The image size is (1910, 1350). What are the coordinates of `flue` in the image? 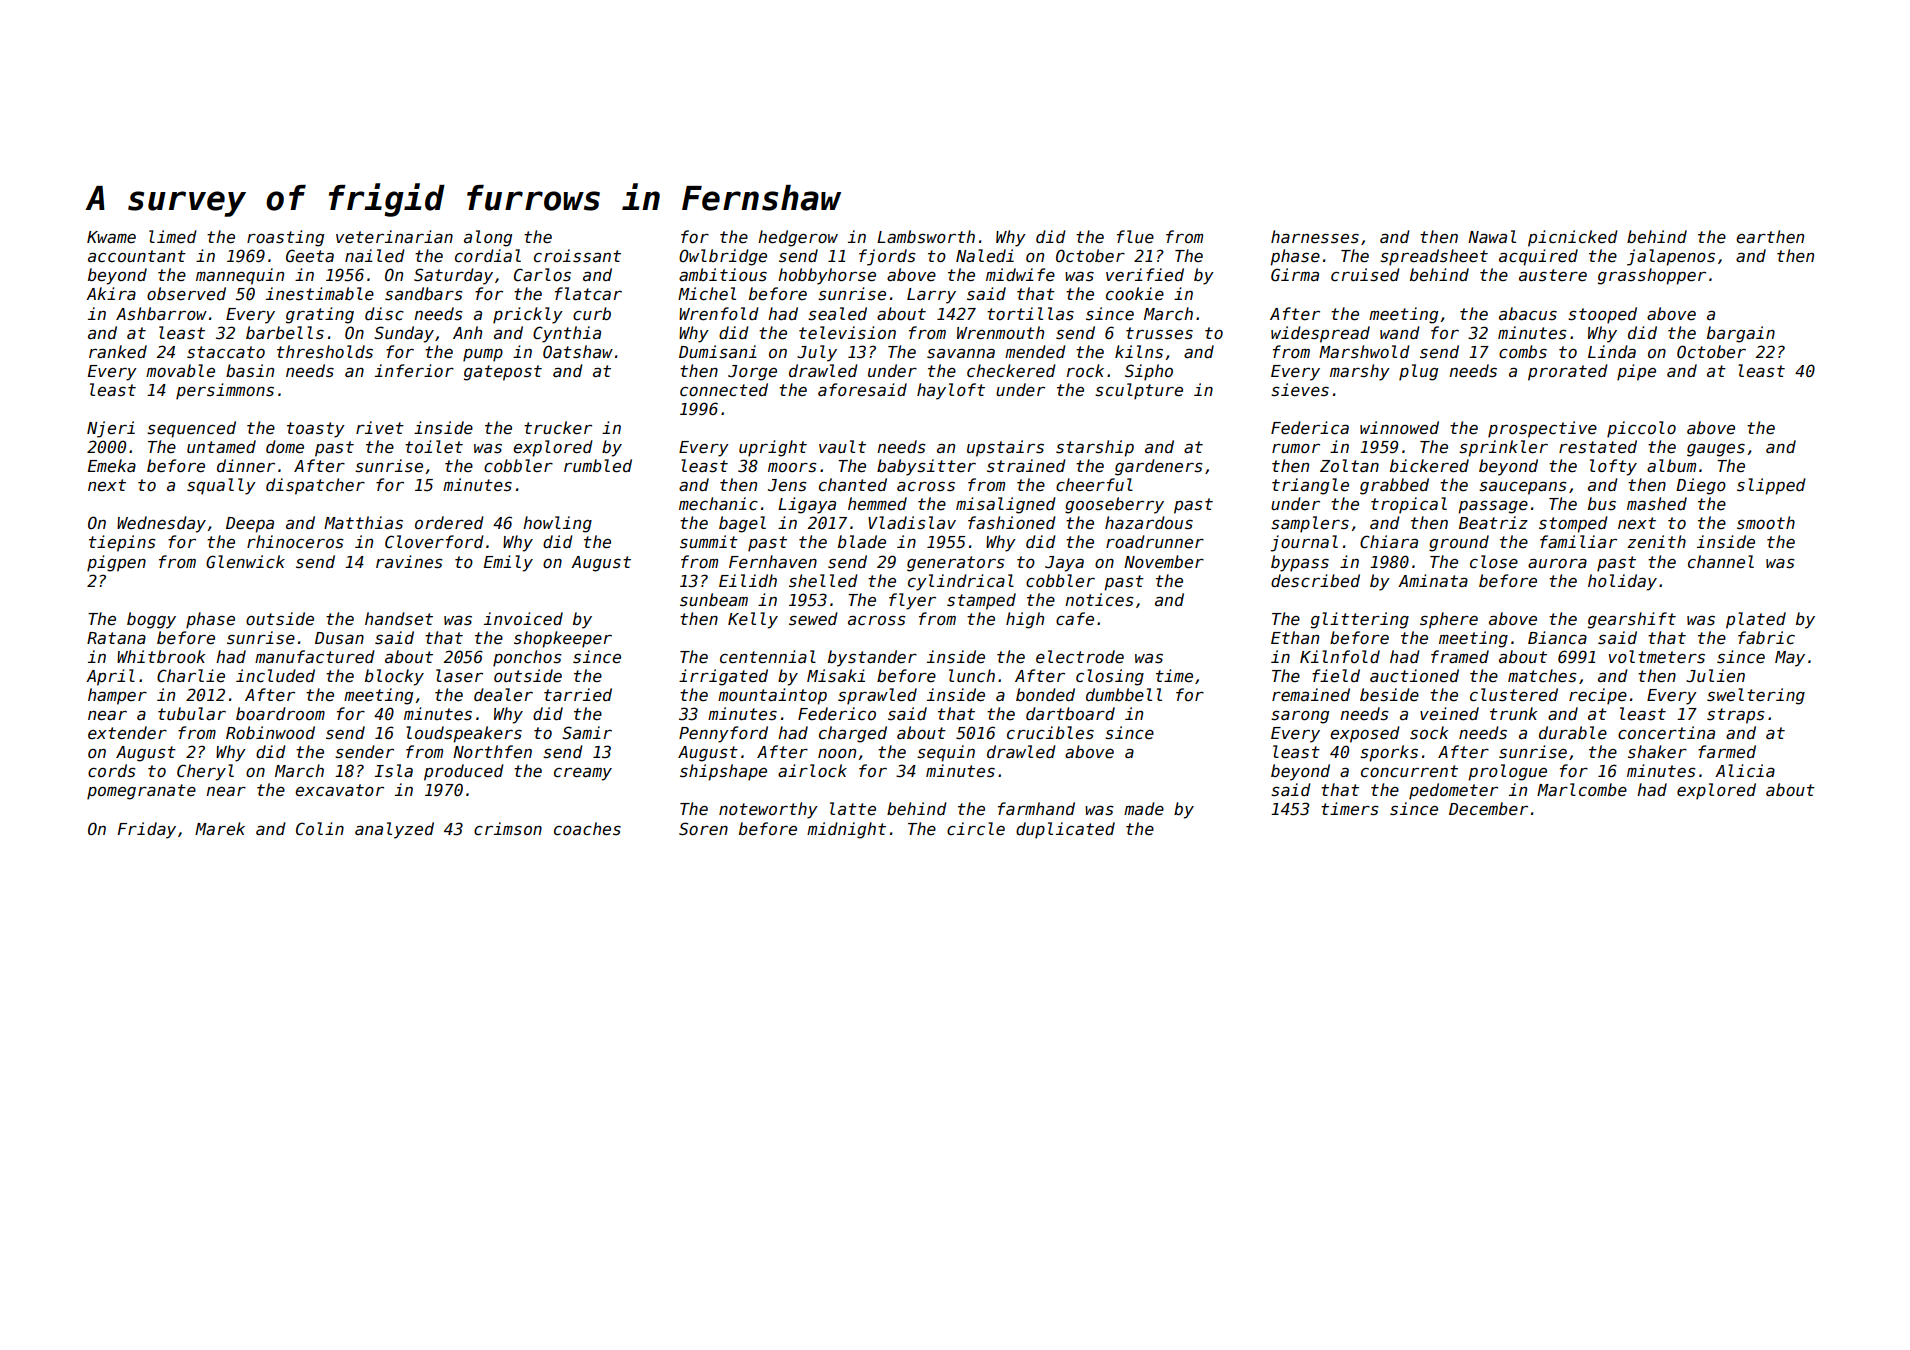 It's located at (1135, 236).
